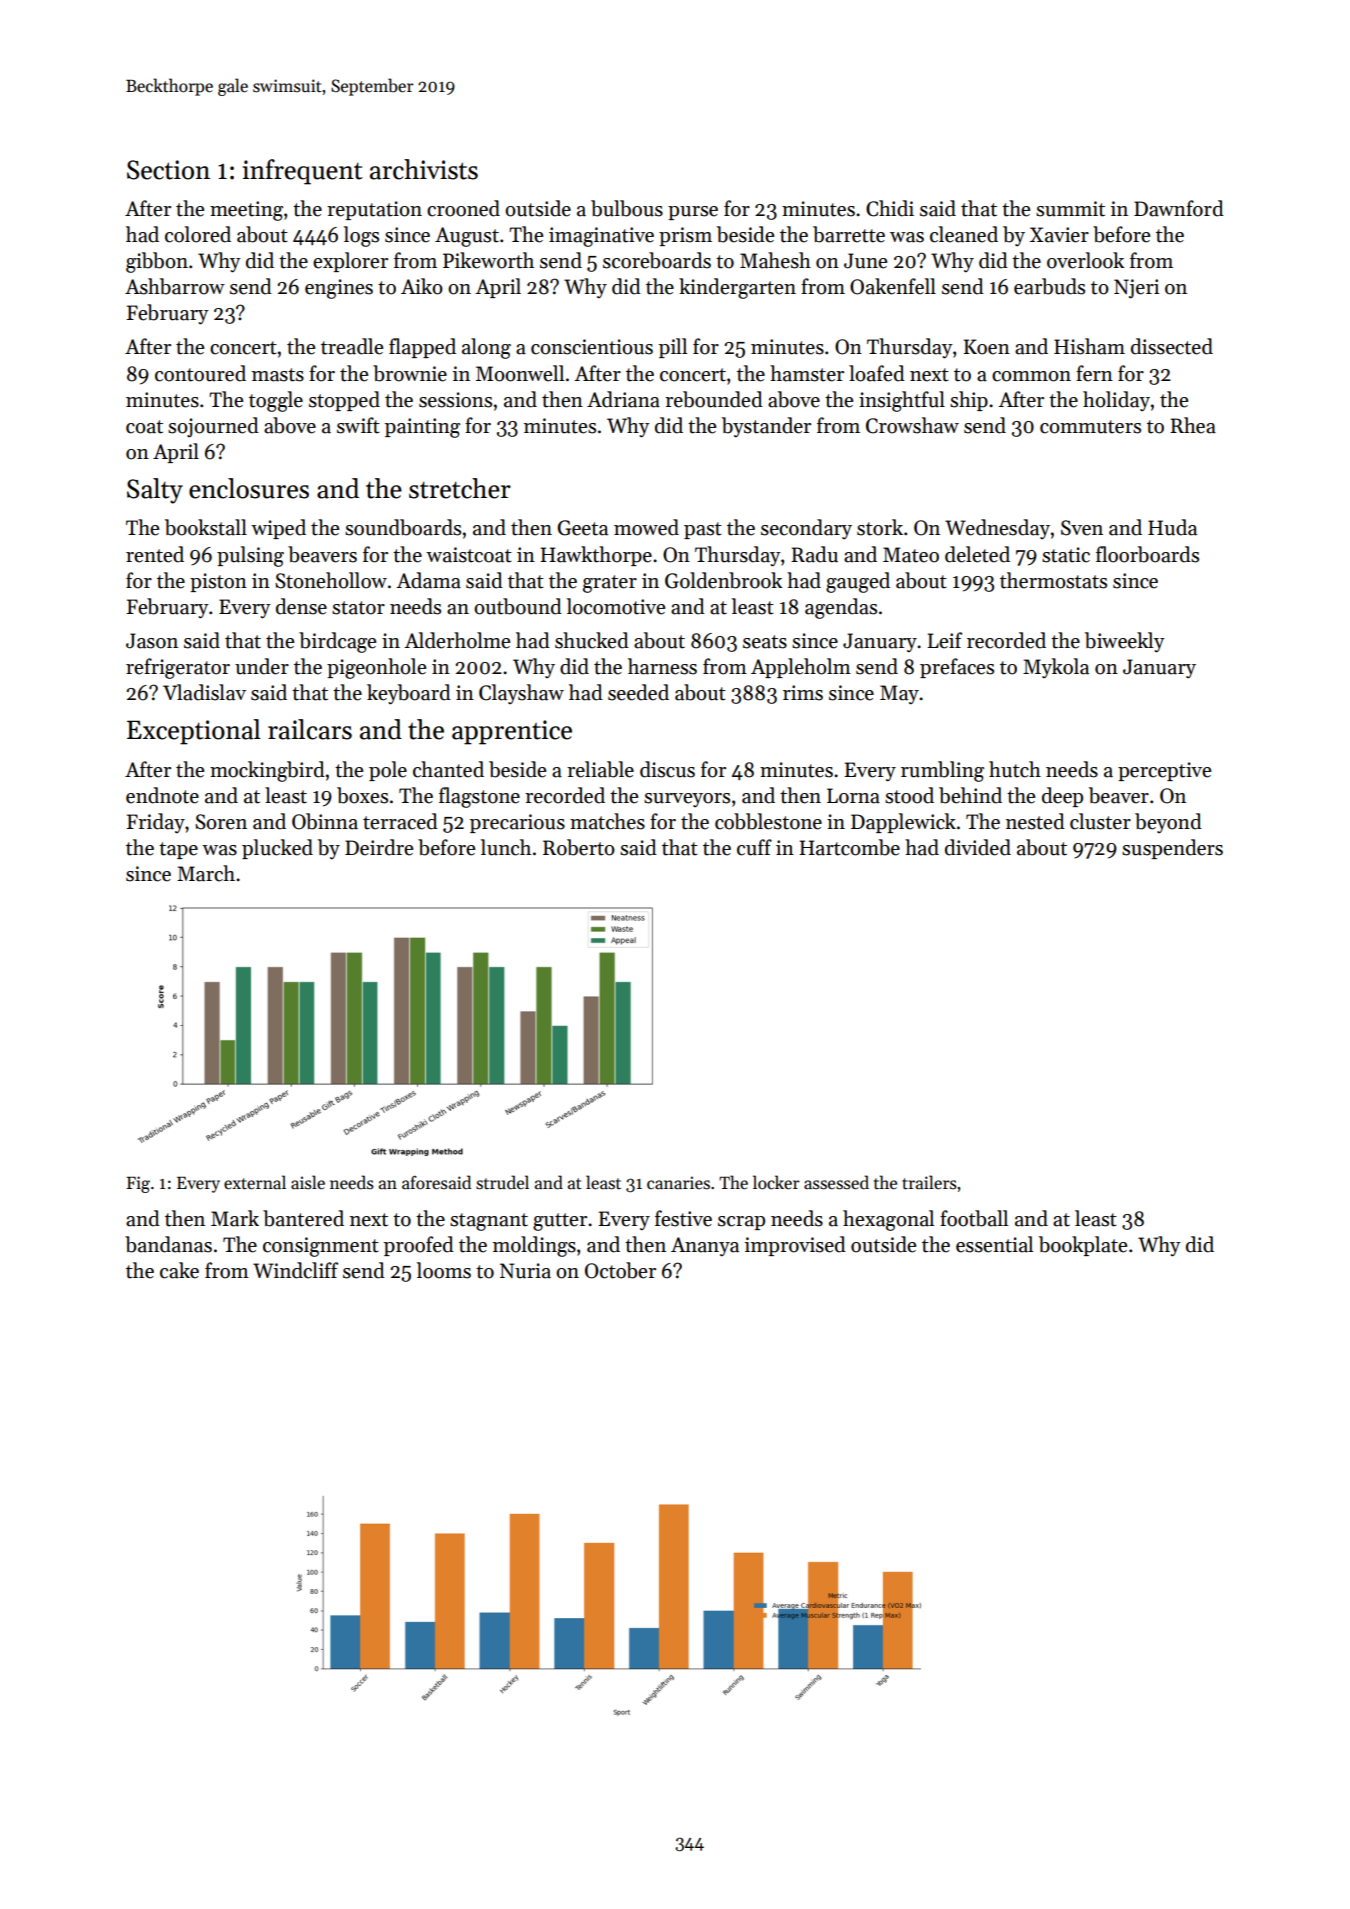 The height and width of the screenshot is (1909, 1350). I want to click on Rhea, so click(1193, 425).
